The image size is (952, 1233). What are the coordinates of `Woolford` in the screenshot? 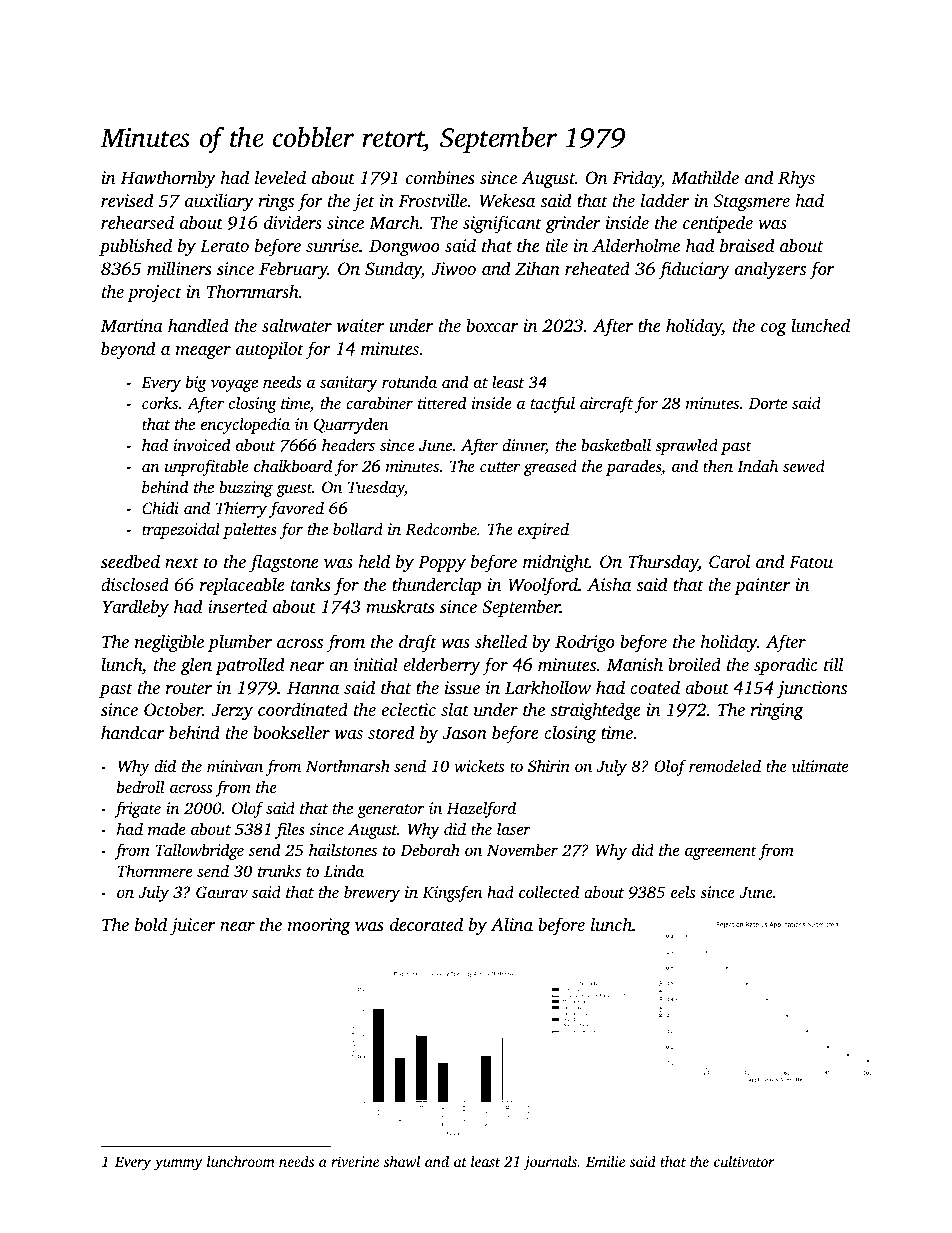 It's located at (543, 586).
